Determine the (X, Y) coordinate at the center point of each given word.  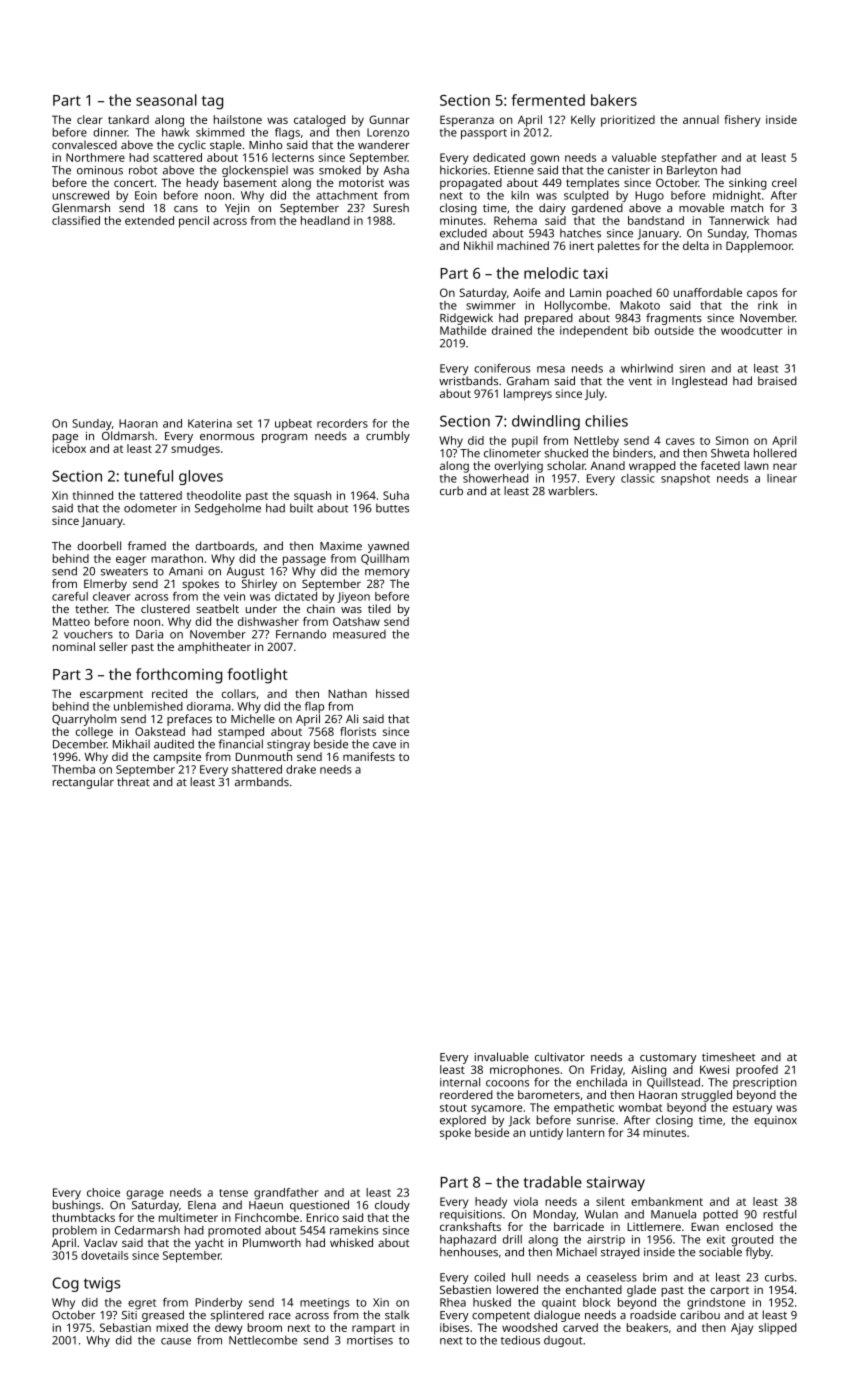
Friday (607, 1071)
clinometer (512, 453)
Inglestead (699, 382)
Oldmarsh (128, 435)
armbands (262, 781)
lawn (757, 465)
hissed (392, 693)
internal (460, 1082)
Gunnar (389, 119)
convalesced (84, 144)
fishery (742, 121)
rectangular (83, 783)
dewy (229, 1329)
